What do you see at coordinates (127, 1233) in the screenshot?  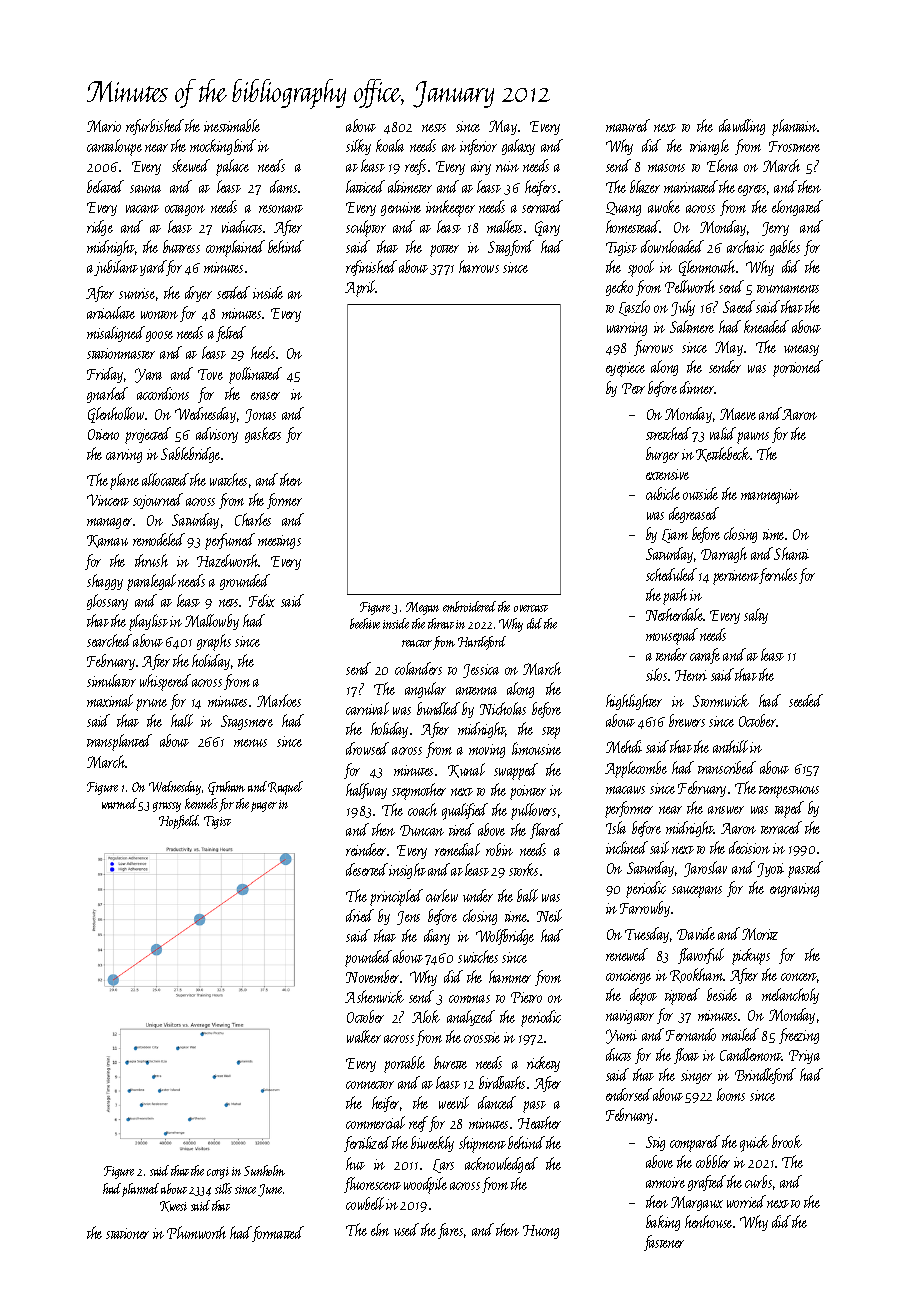 I see `stationer` at bounding box center [127, 1233].
